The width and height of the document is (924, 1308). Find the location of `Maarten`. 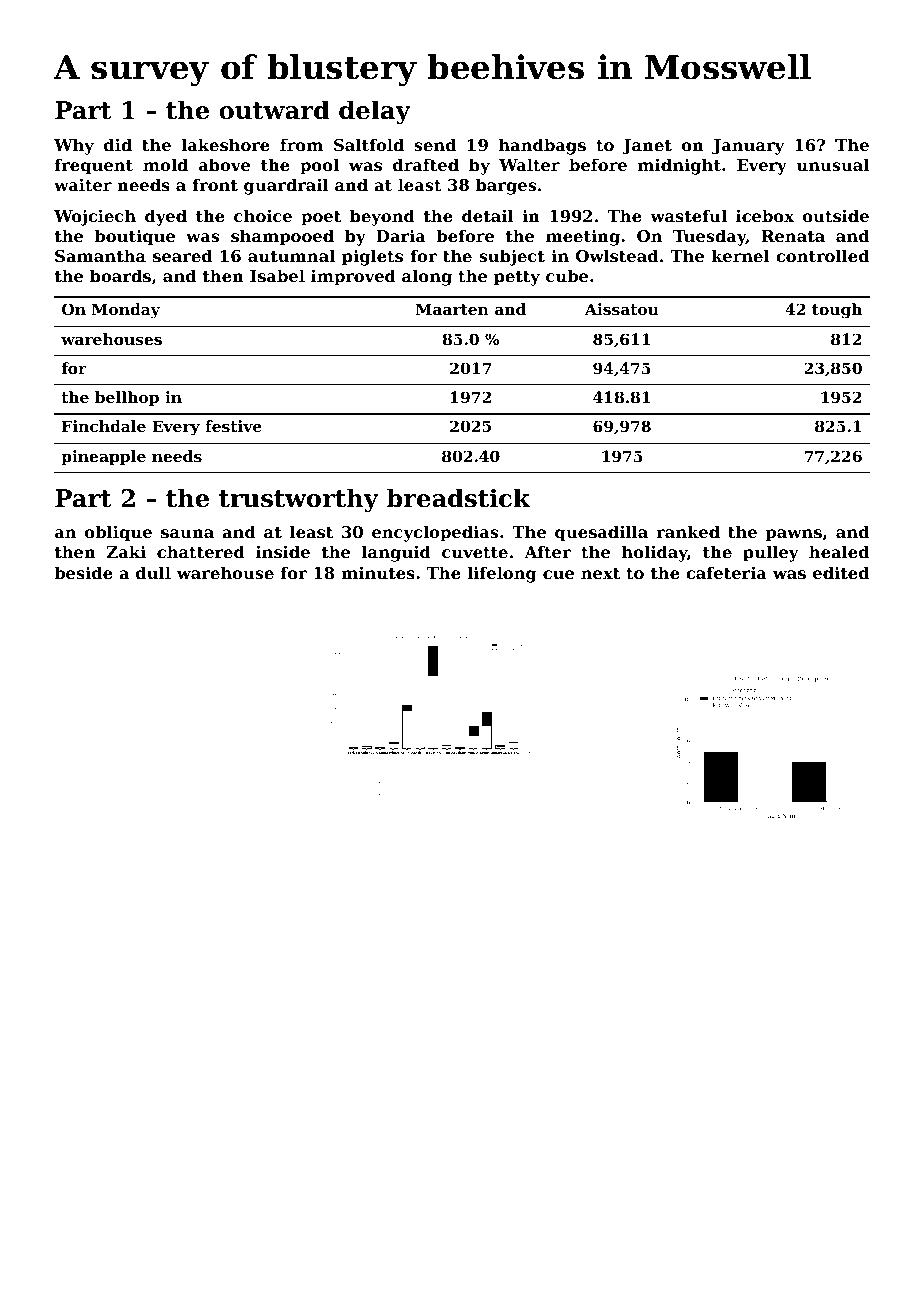

Maarten is located at coordinates (452, 309).
